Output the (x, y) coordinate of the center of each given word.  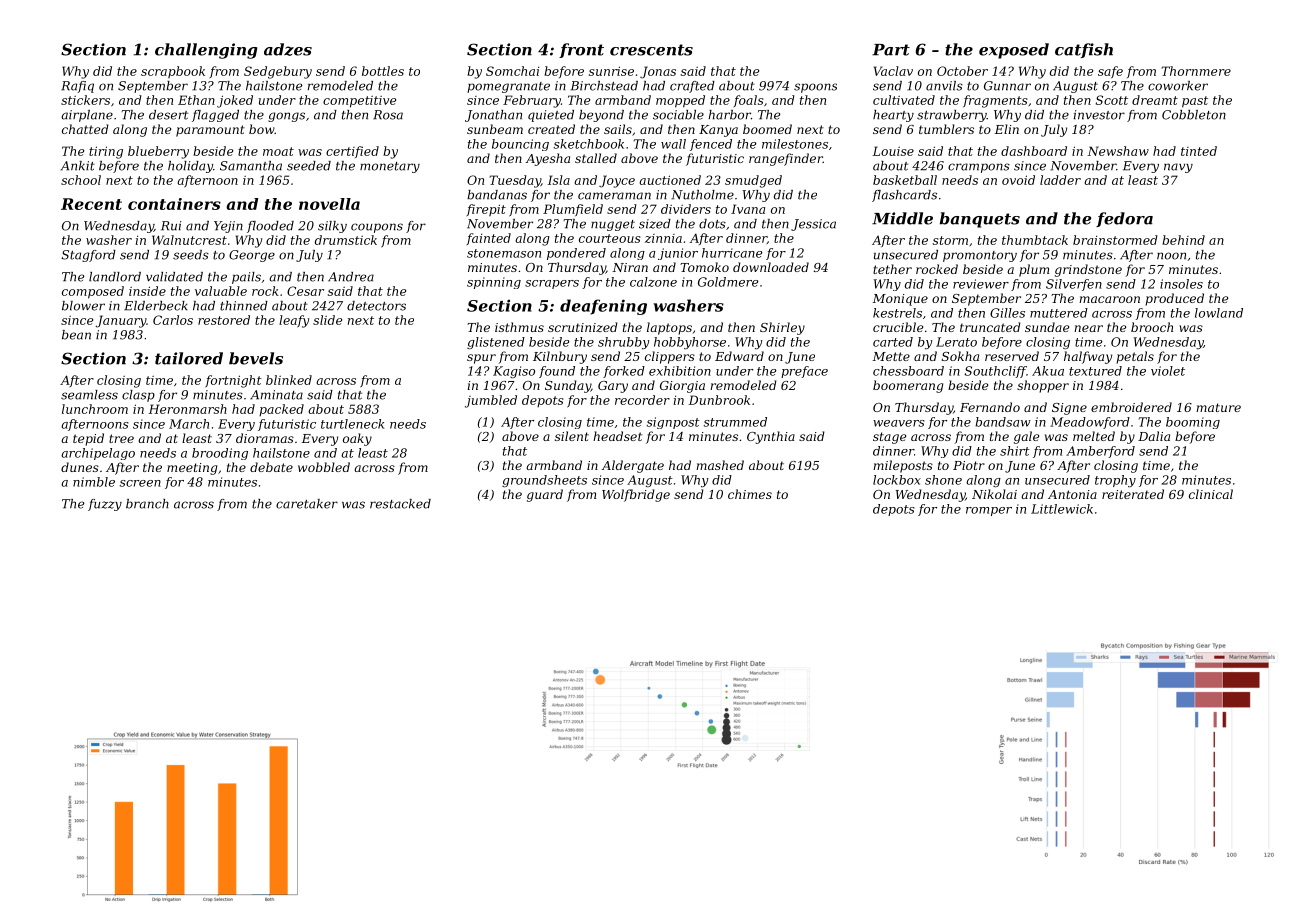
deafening (603, 307)
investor (1099, 115)
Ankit (78, 166)
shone (943, 480)
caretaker (307, 504)
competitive (359, 102)
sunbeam (495, 129)
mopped (680, 101)
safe (1110, 72)
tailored (189, 358)
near (1088, 328)
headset (617, 436)
